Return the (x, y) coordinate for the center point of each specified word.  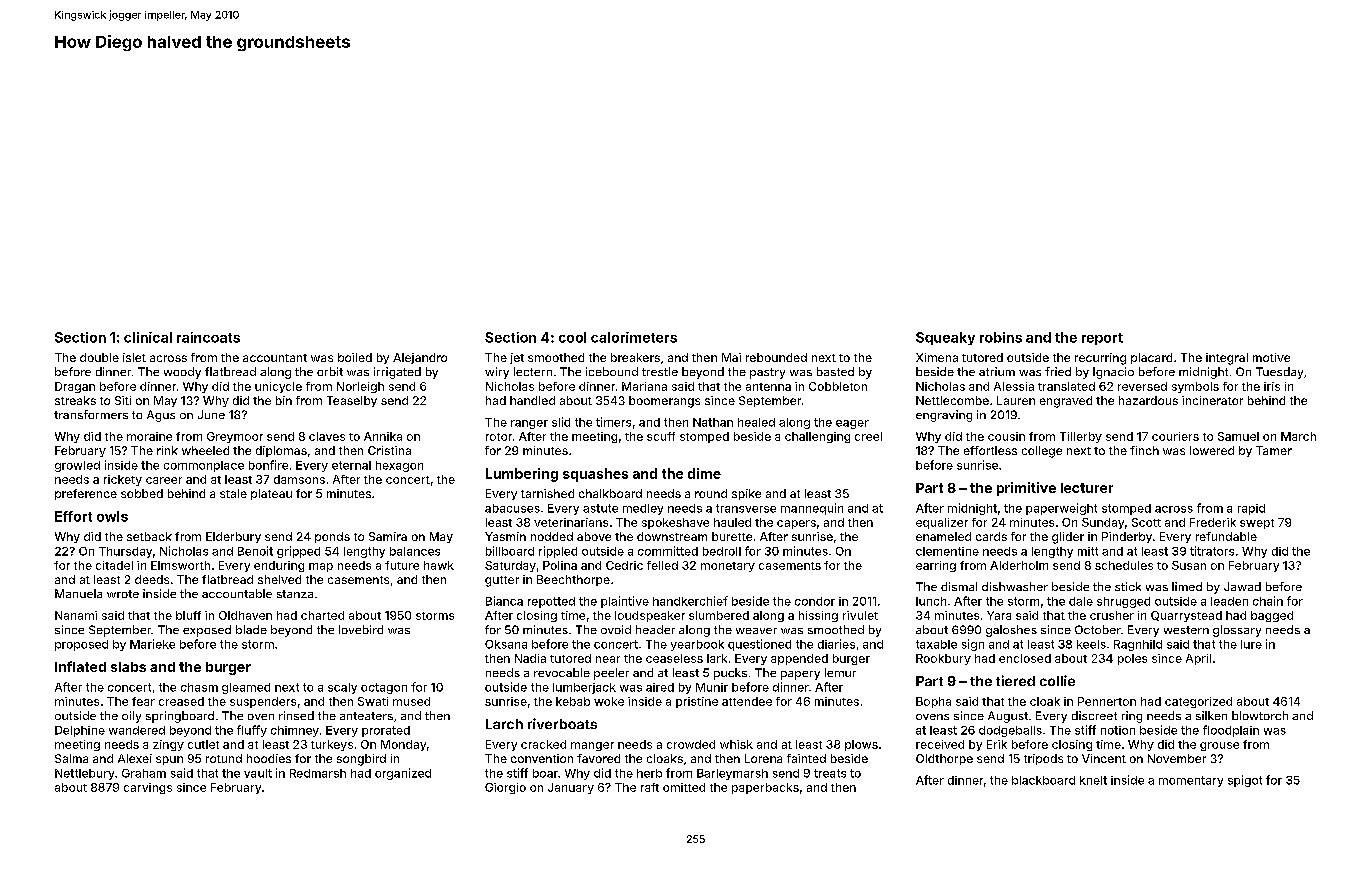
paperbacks (765, 788)
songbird (361, 760)
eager (852, 424)
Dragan (75, 387)
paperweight (1061, 509)
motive (1271, 357)
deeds (152, 579)
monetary (728, 567)
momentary (1191, 781)
